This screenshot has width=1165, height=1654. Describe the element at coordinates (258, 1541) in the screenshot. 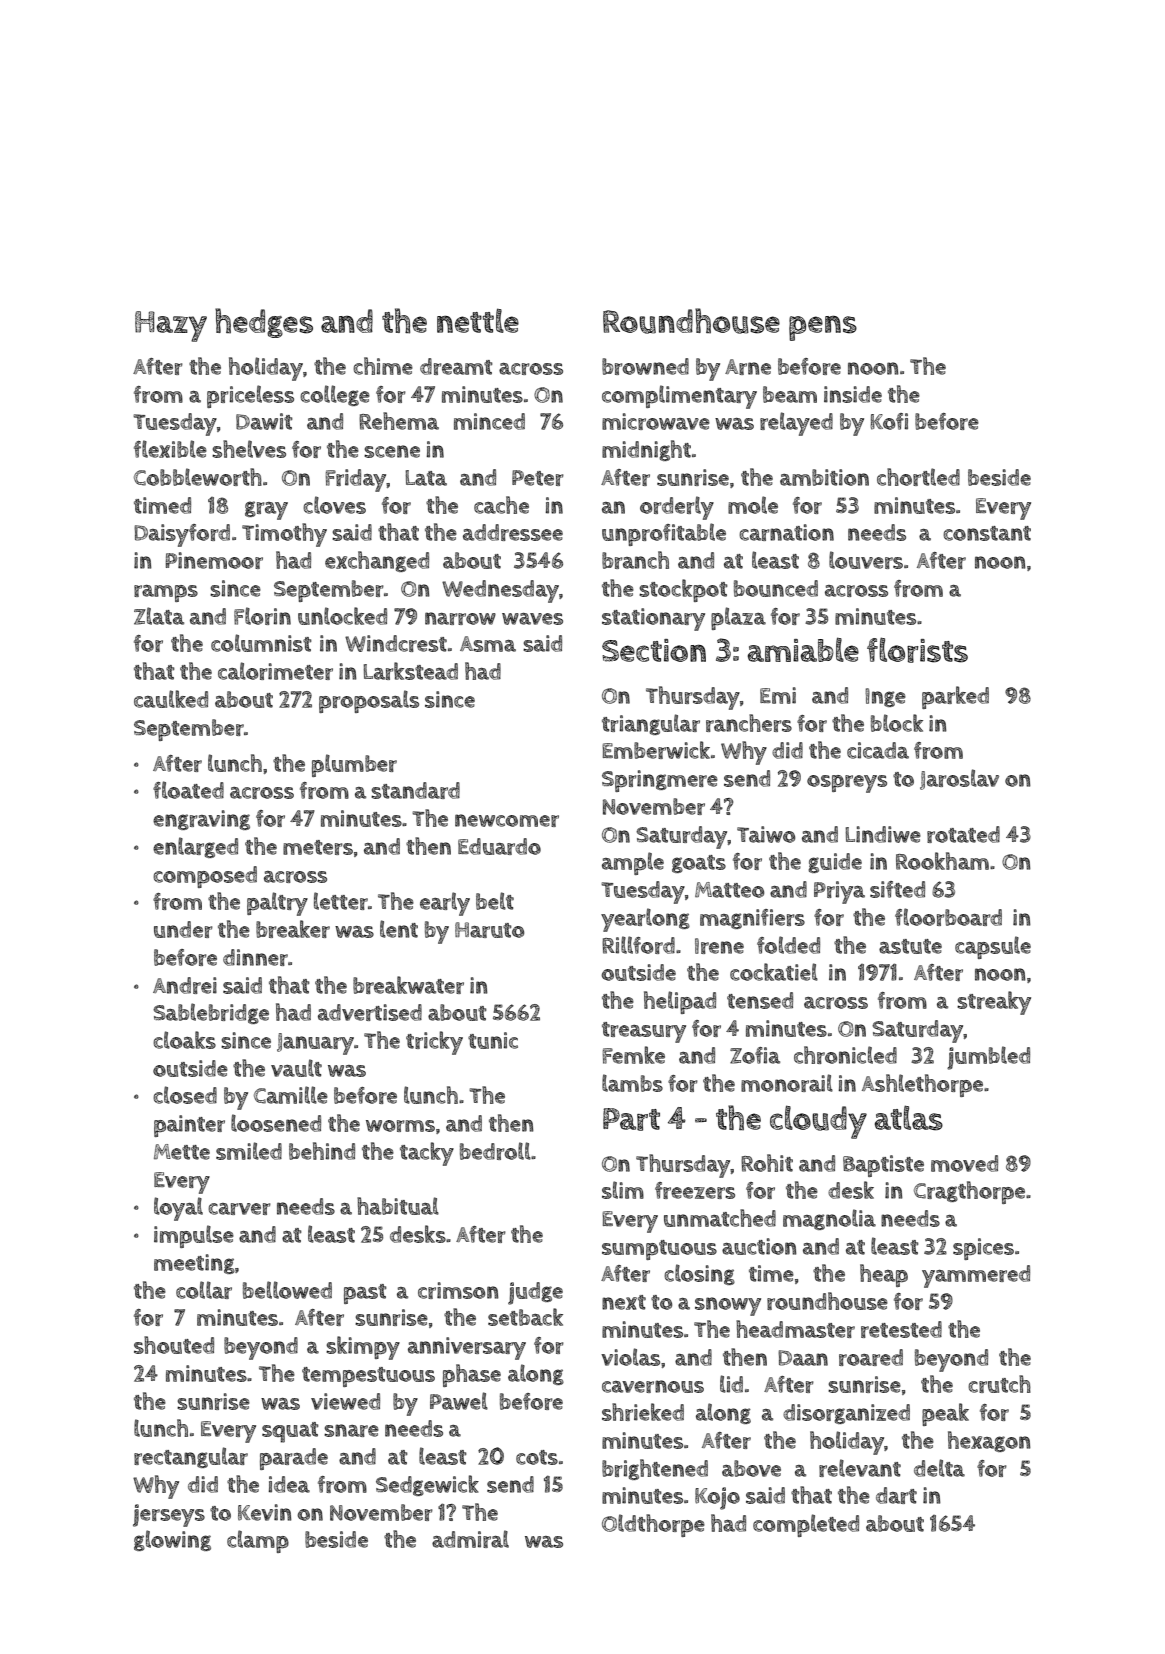

I see `clamp` at that location.
